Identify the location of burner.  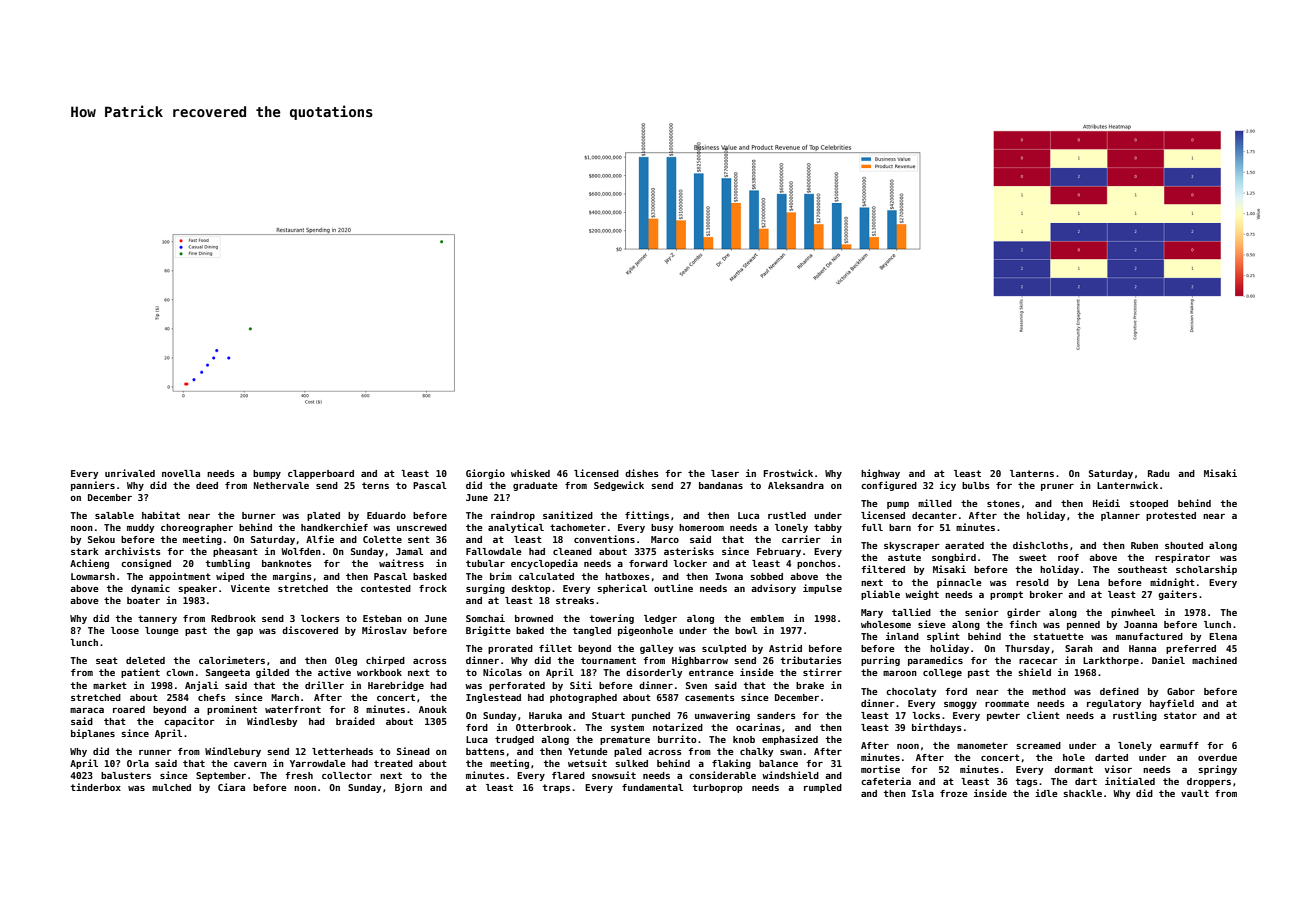
(259, 515).
